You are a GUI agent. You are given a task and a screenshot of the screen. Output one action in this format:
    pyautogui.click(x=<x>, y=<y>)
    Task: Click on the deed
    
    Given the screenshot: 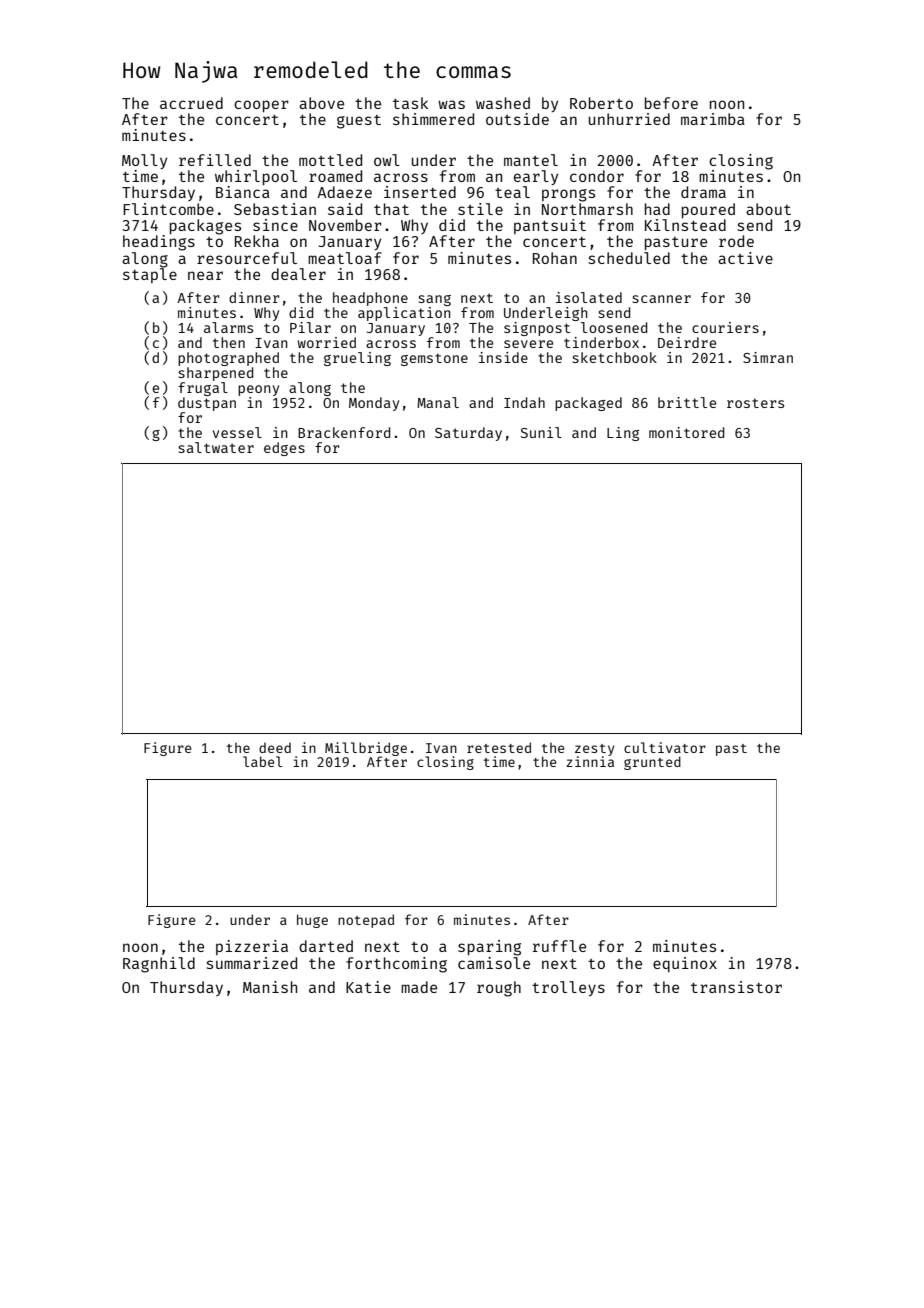 What is the action you would take?
    pyautogui.click(x=275, y=748)
